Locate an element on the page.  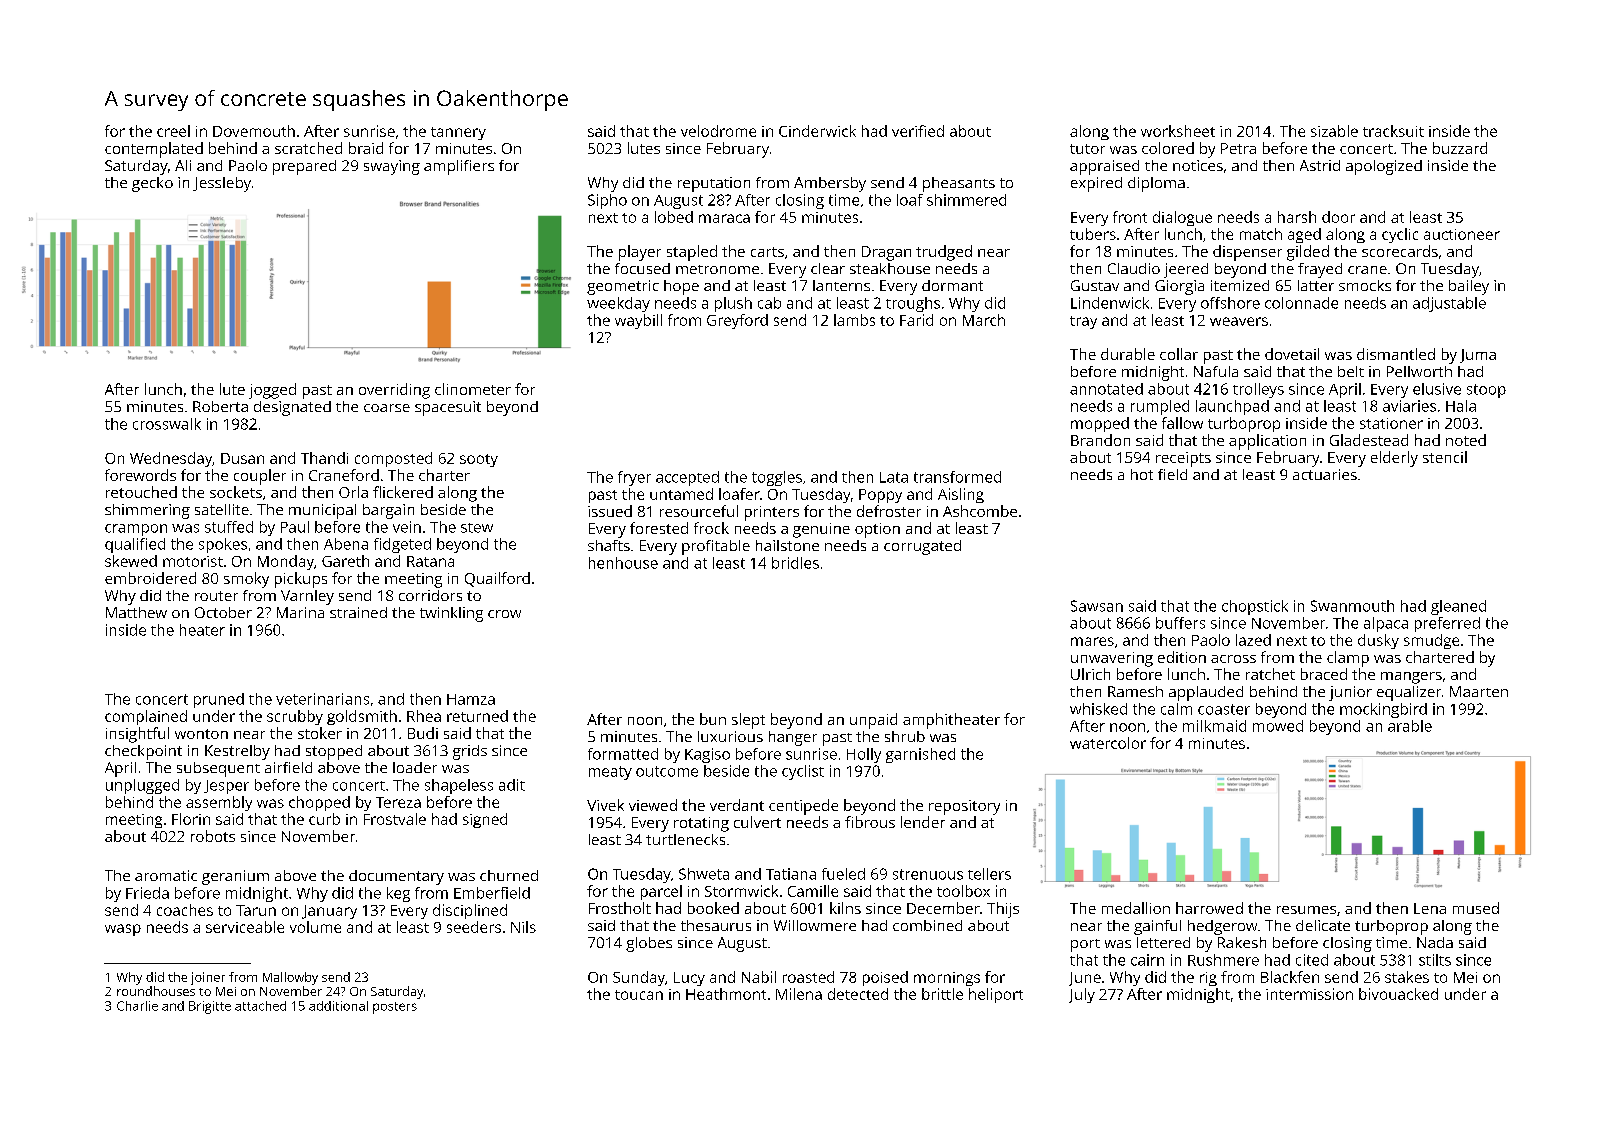
lender is located at coordinates (923, 822).
